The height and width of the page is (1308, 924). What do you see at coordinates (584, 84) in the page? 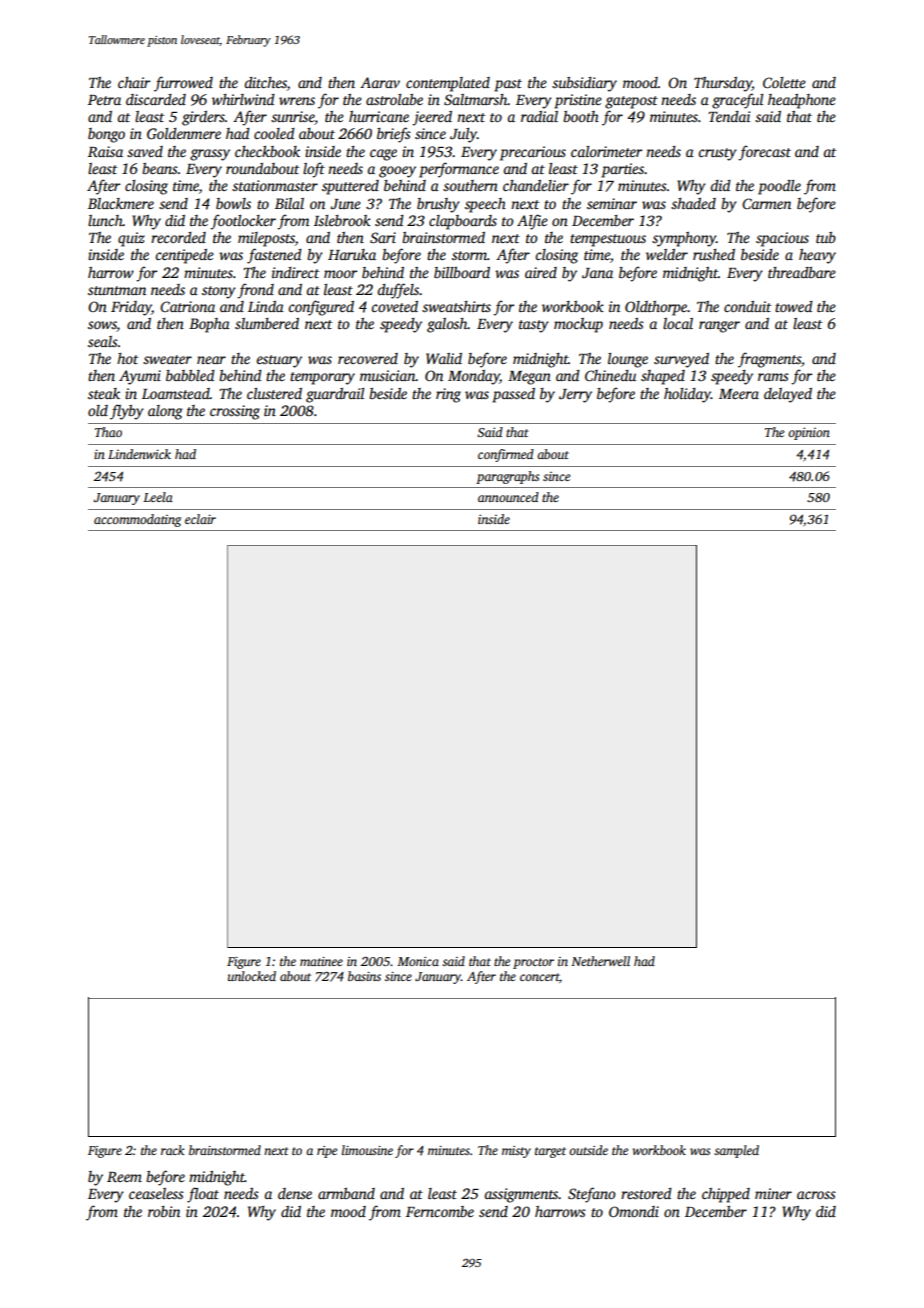
I see `subsidiary` at bounding box center [584, 84].
